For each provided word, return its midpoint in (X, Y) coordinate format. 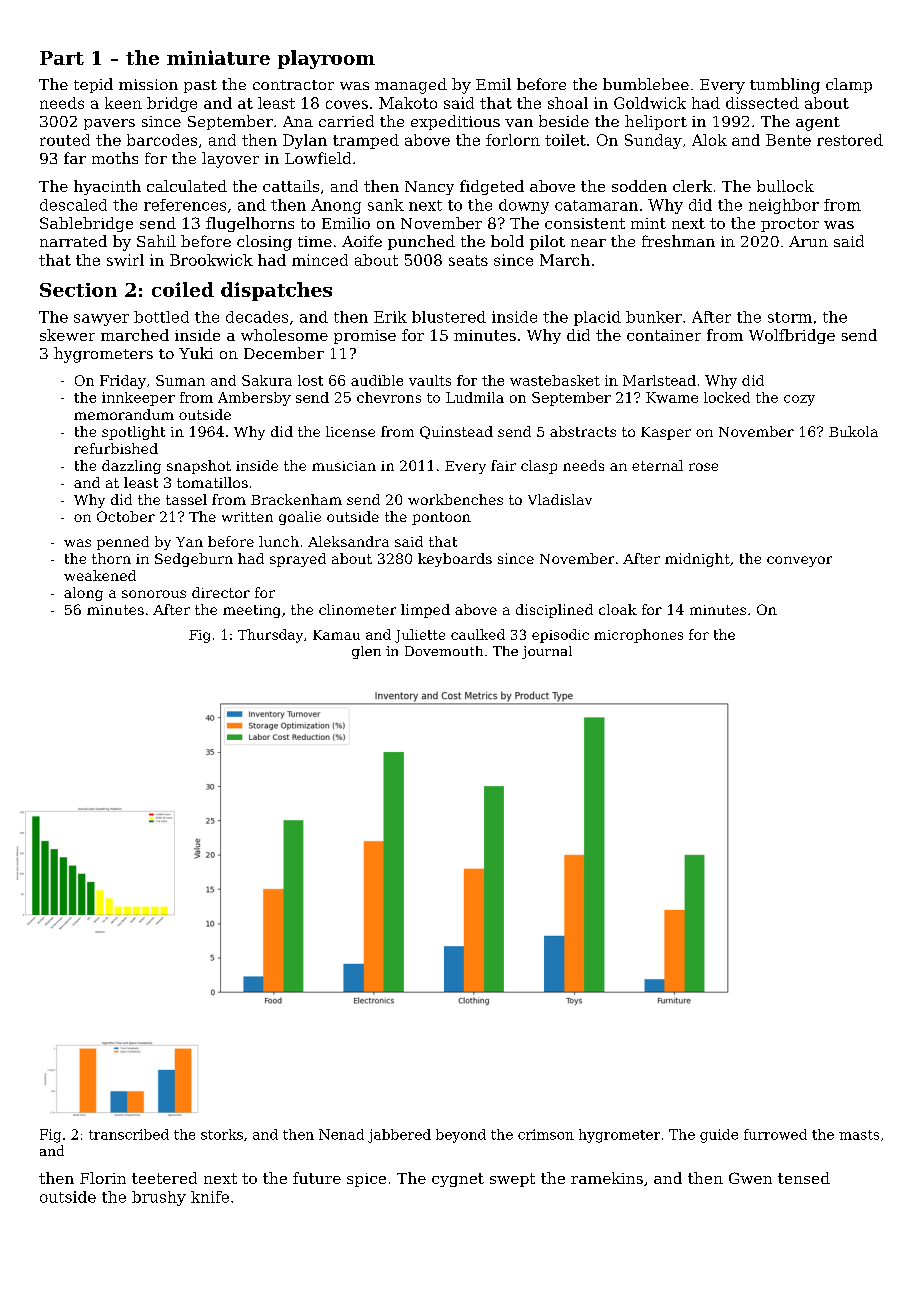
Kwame (672, 397)
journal (547, 652)
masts (859, 1135)
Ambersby (254, 399)
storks (222, 1134)
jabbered (399, 1136)
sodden (639, 186)
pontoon (441, 518)
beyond (461, 1136)
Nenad (341, 1134)
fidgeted (492, 187)
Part (62, 58)
